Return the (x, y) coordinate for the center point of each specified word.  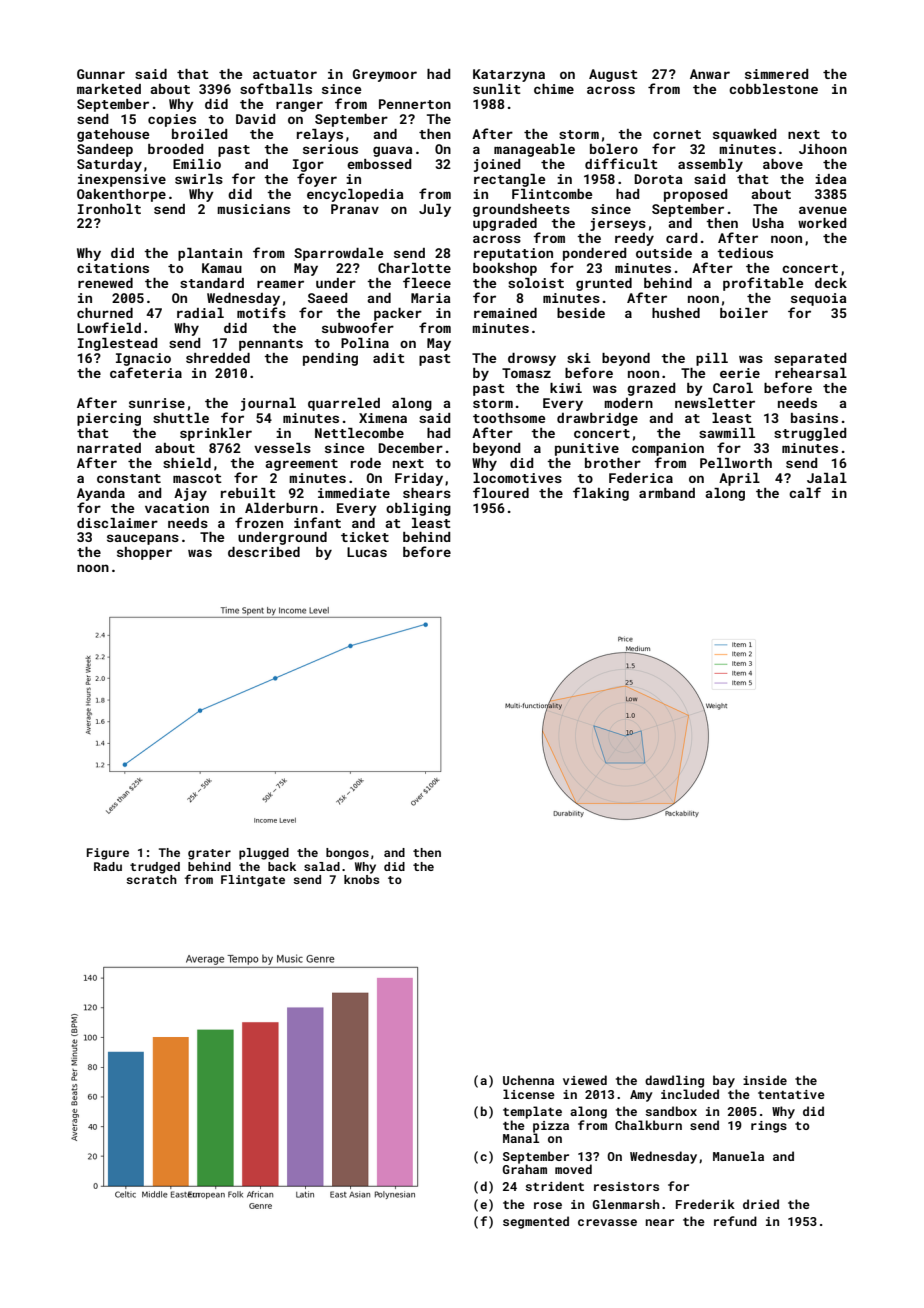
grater (209, 854)
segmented (536, 1222)
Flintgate (253, 881)
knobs (361, 879)
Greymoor (385, 75)
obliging (418, 509)
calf (805, 492)
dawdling (674, 1081)
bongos (347, 854)
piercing (109, 419)
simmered (777, 74)
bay (724, 1081)
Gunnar (101, 74)
